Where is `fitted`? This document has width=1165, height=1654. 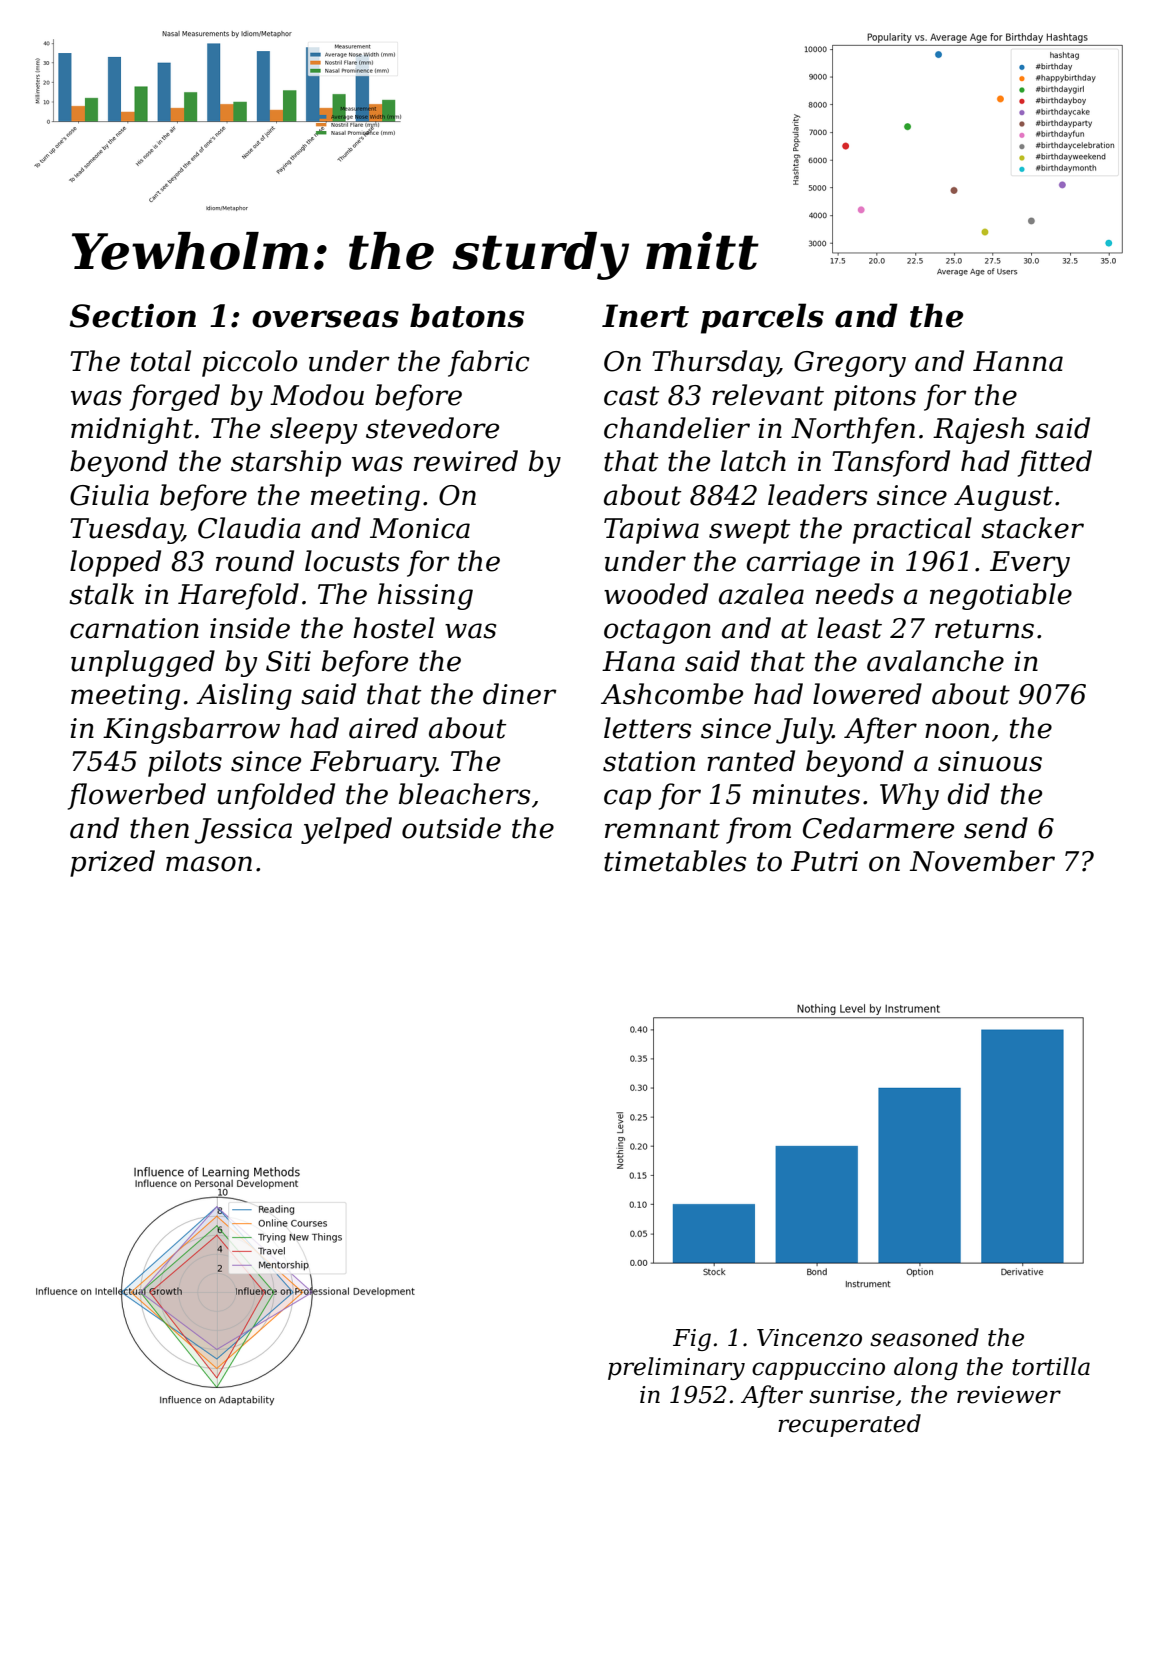 fitted is located at coordinates (1055, 463).
